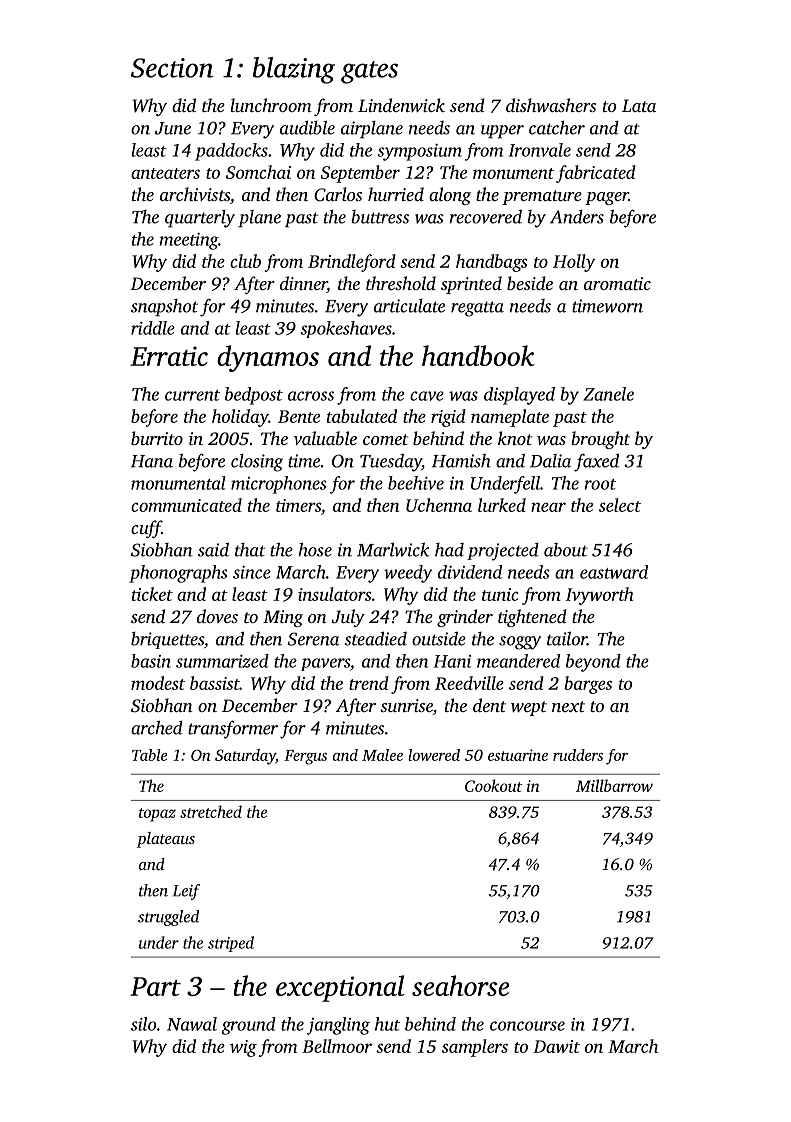 Image resolution: width=791 pixels, height=1122 pixels. What do you see at coordinates (315, 549) in the screenshot?
I see `hose` at bounding box center [315, 549].
